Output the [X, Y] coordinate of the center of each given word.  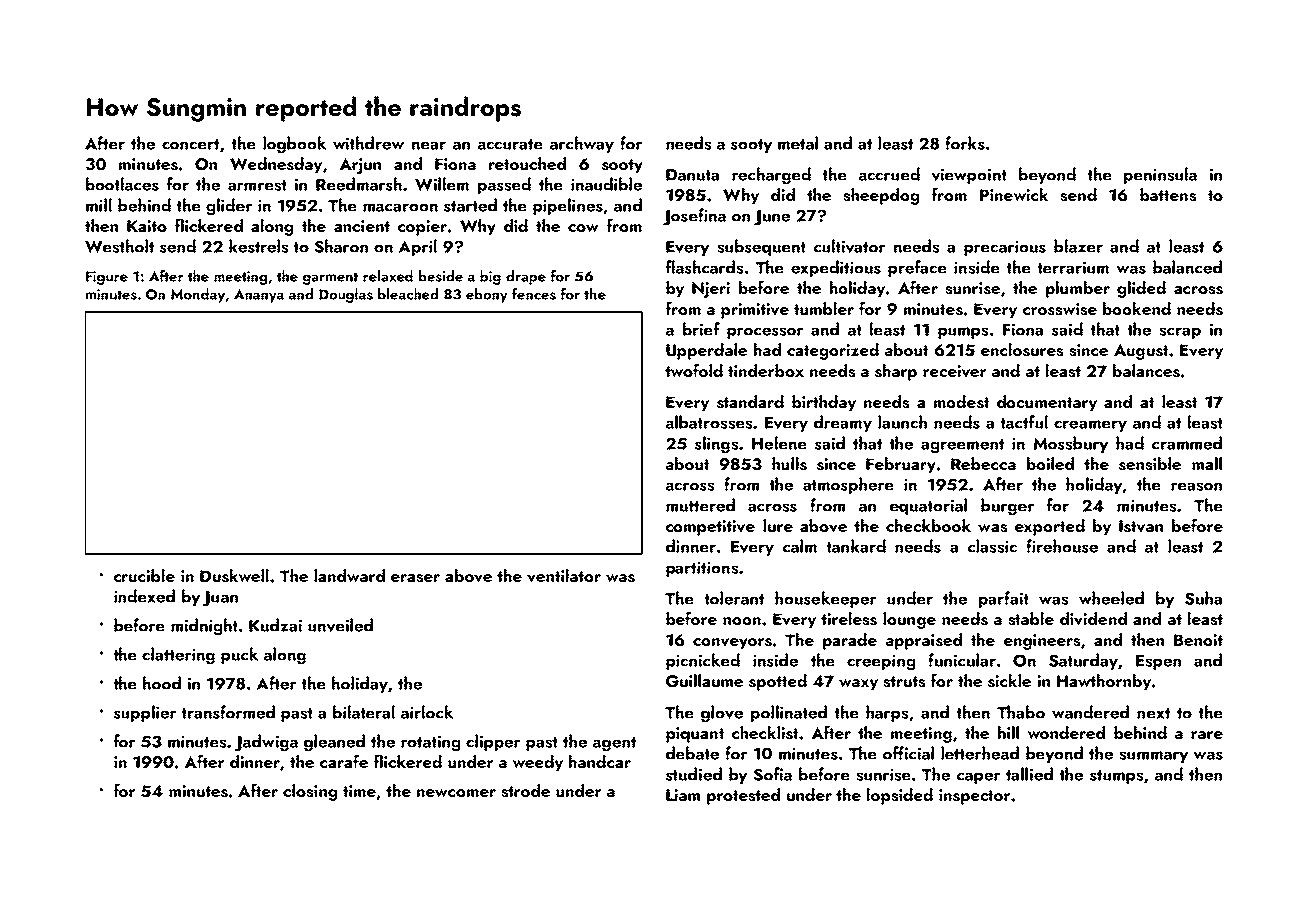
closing [310, 792]
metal [798, 143]
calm [800, 546]
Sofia [773, 774]
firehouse [1062, 546]
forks [965, 143]
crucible [144, 575]
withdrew [368, 143]
